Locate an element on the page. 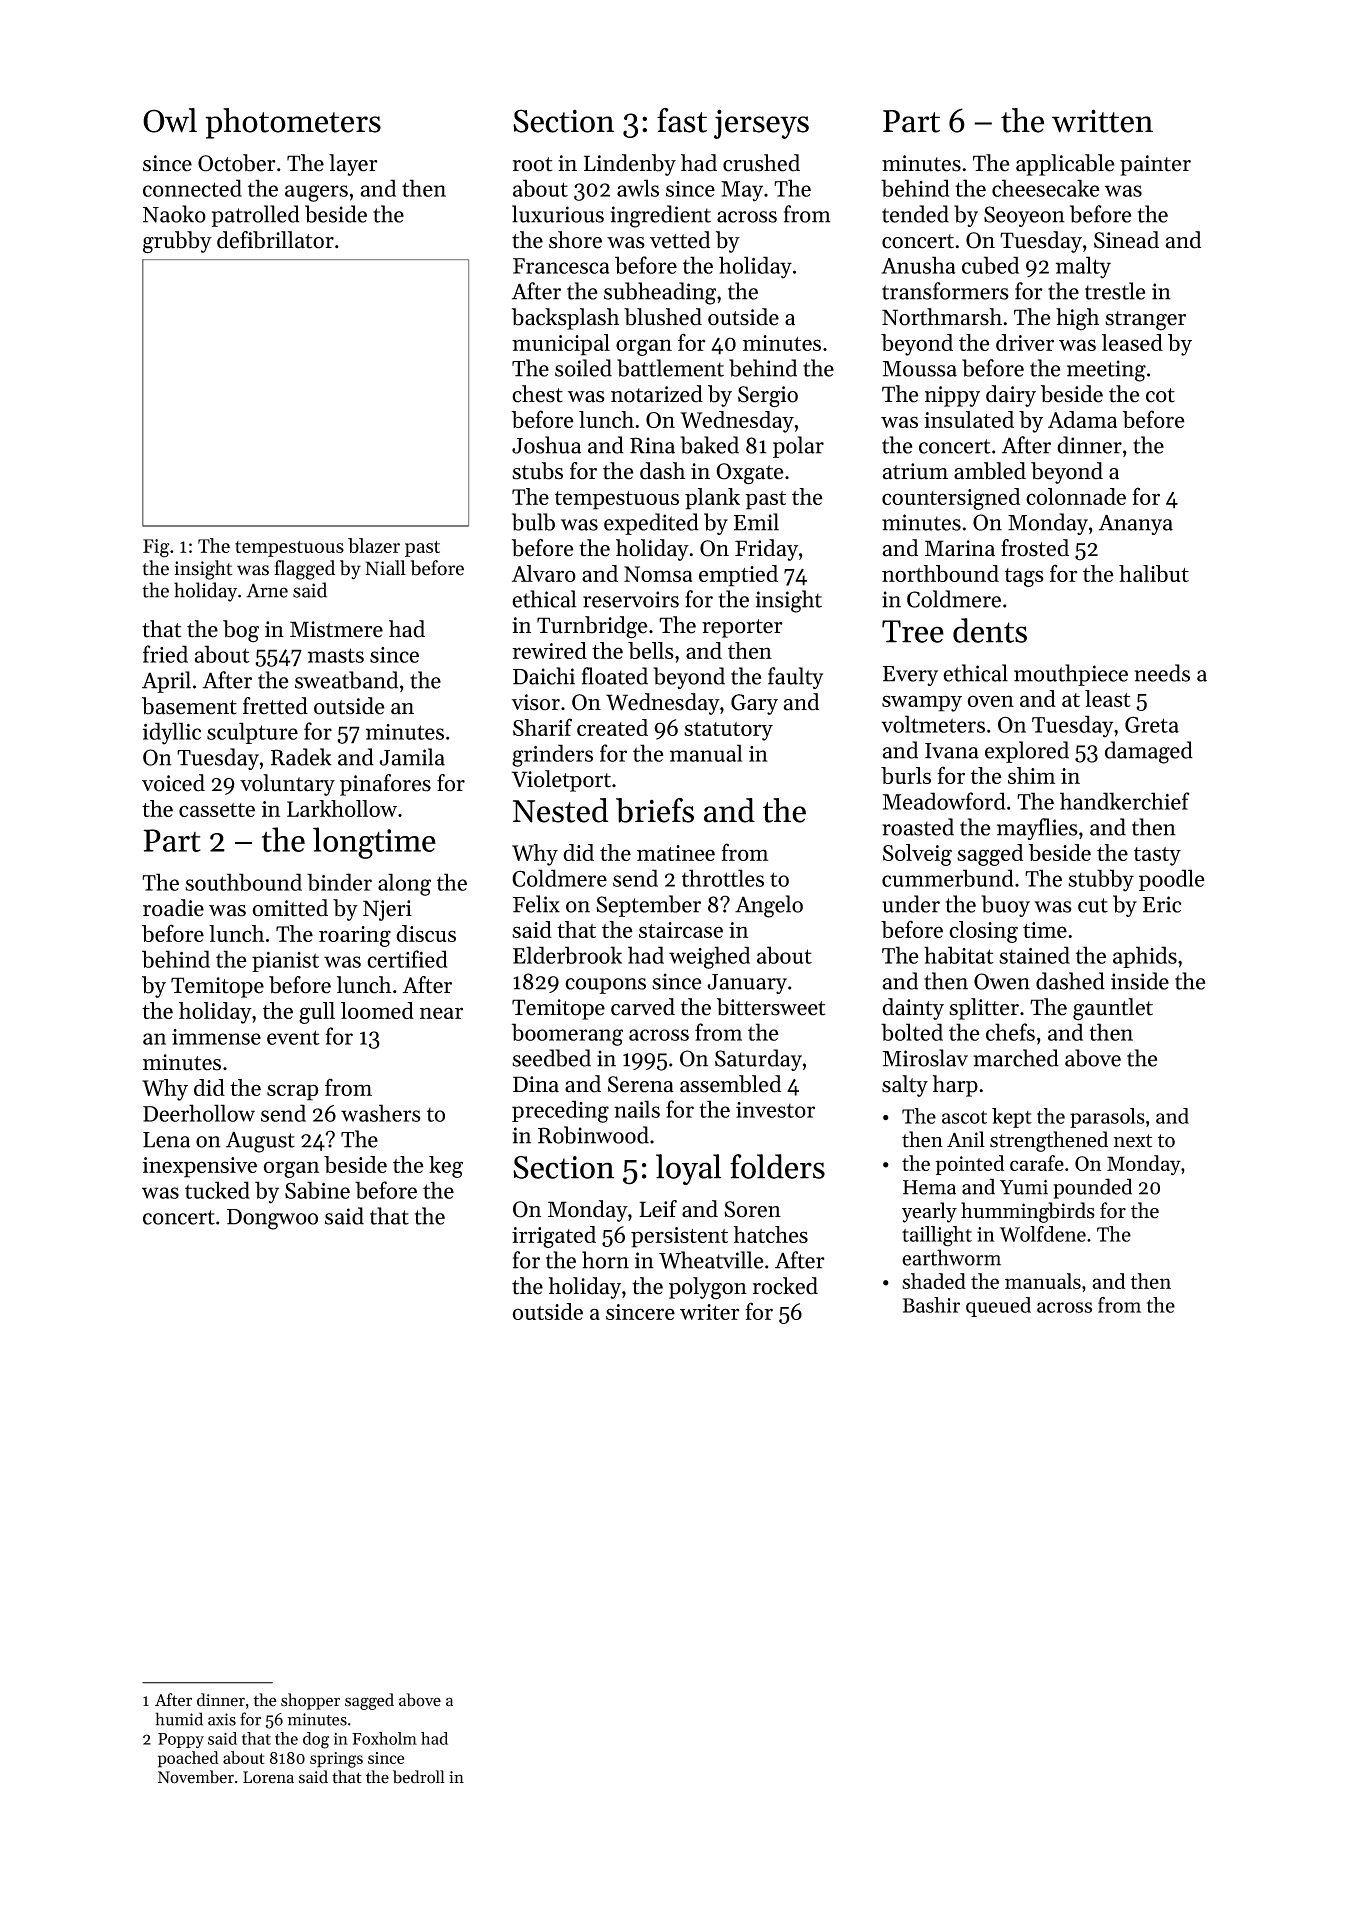 This document has height=1911, width=1351. queued is located at coordinates (998, 1307).
